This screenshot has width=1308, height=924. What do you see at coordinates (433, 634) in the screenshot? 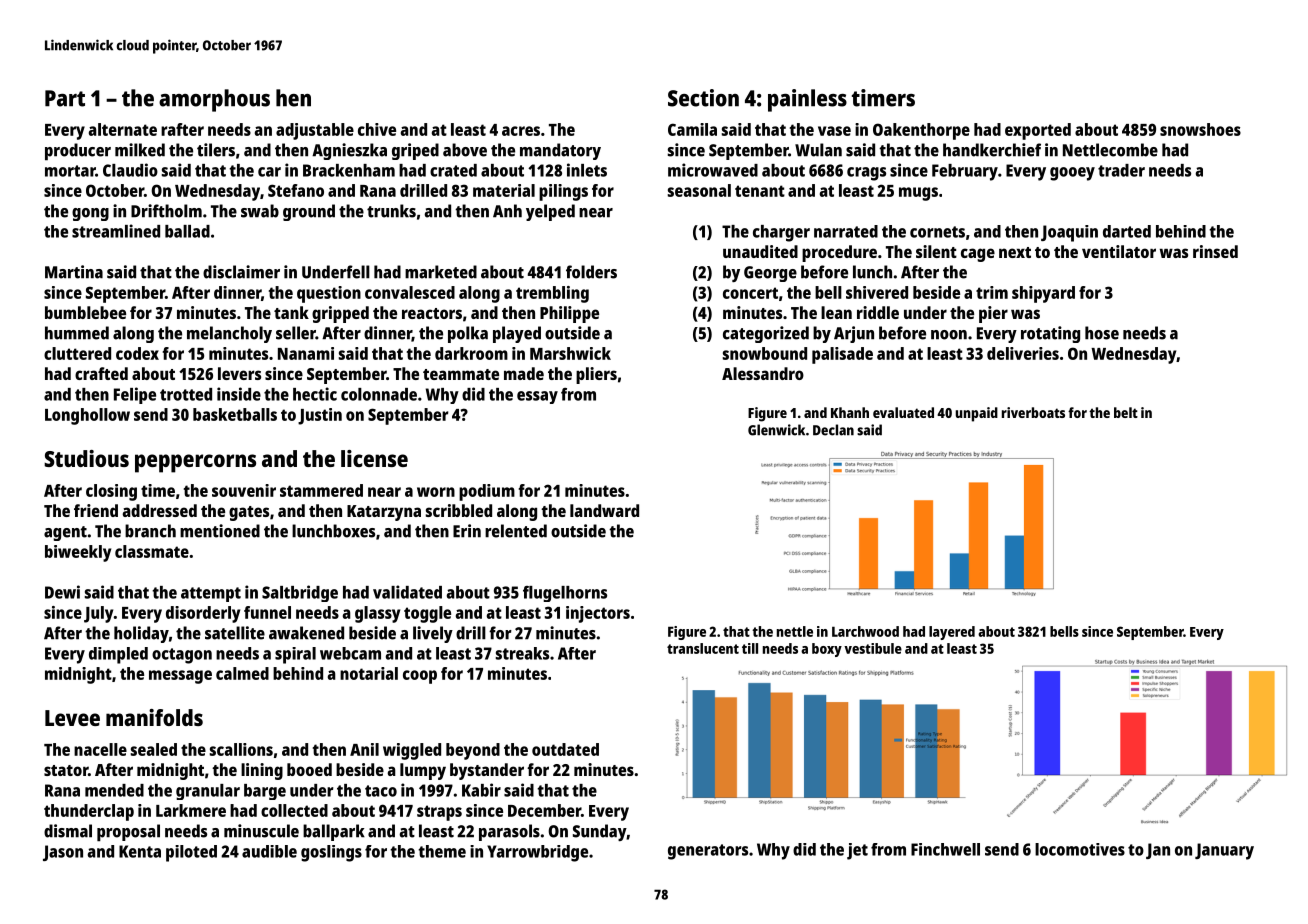
I see `lively` at bounding box center [433, 634].
